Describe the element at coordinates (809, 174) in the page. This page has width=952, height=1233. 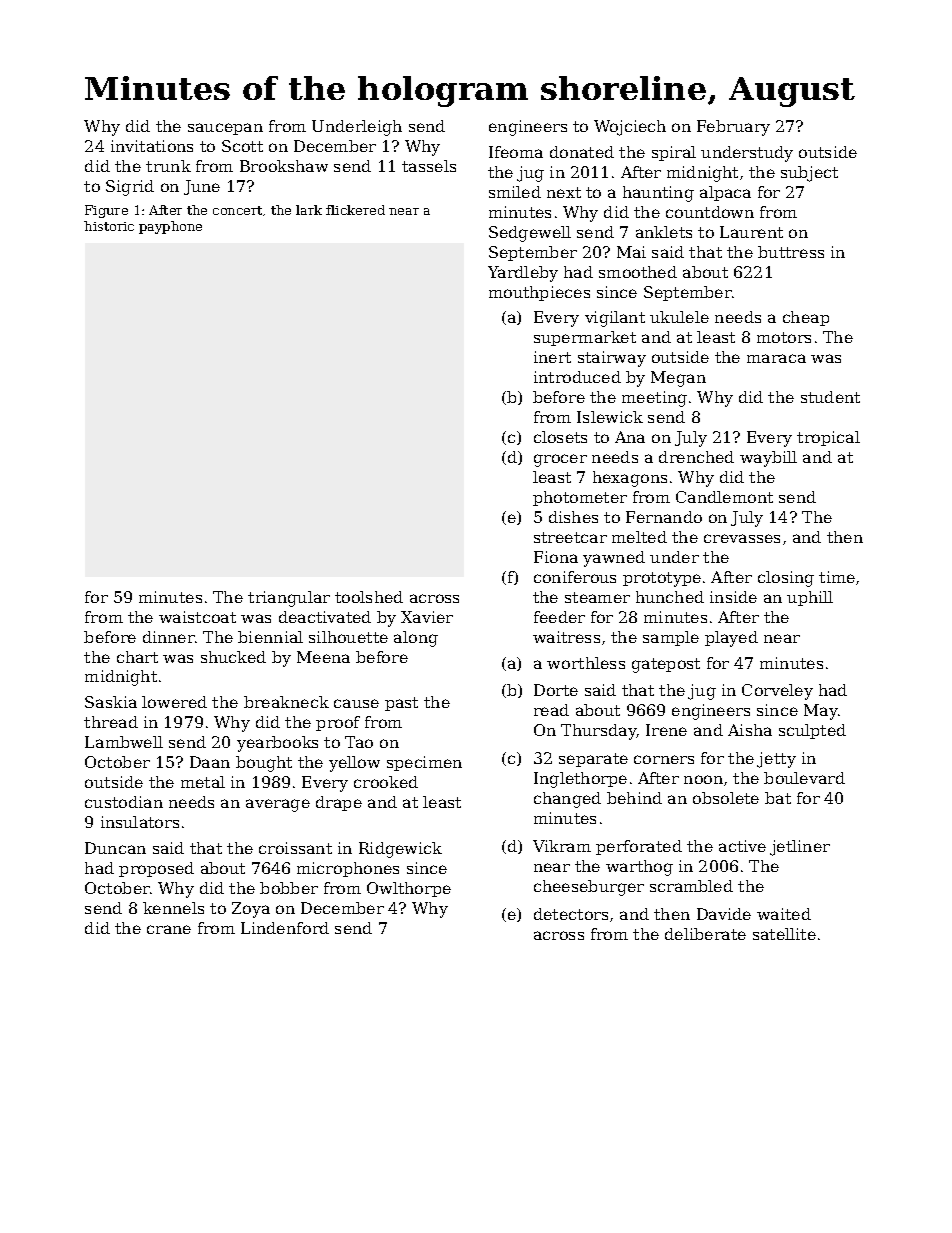
I see `subject` at that location.
